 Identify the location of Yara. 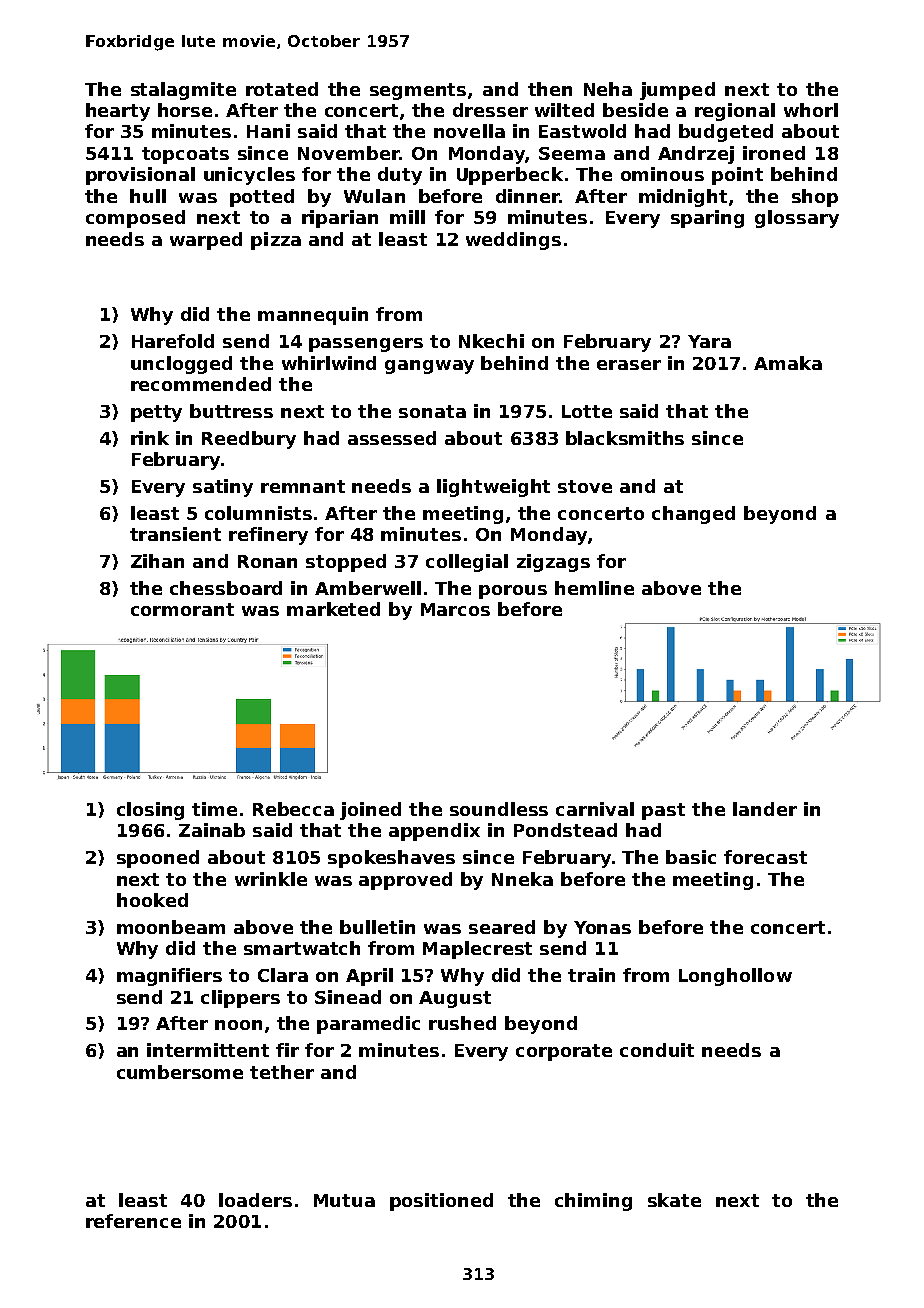
(709, 341).
